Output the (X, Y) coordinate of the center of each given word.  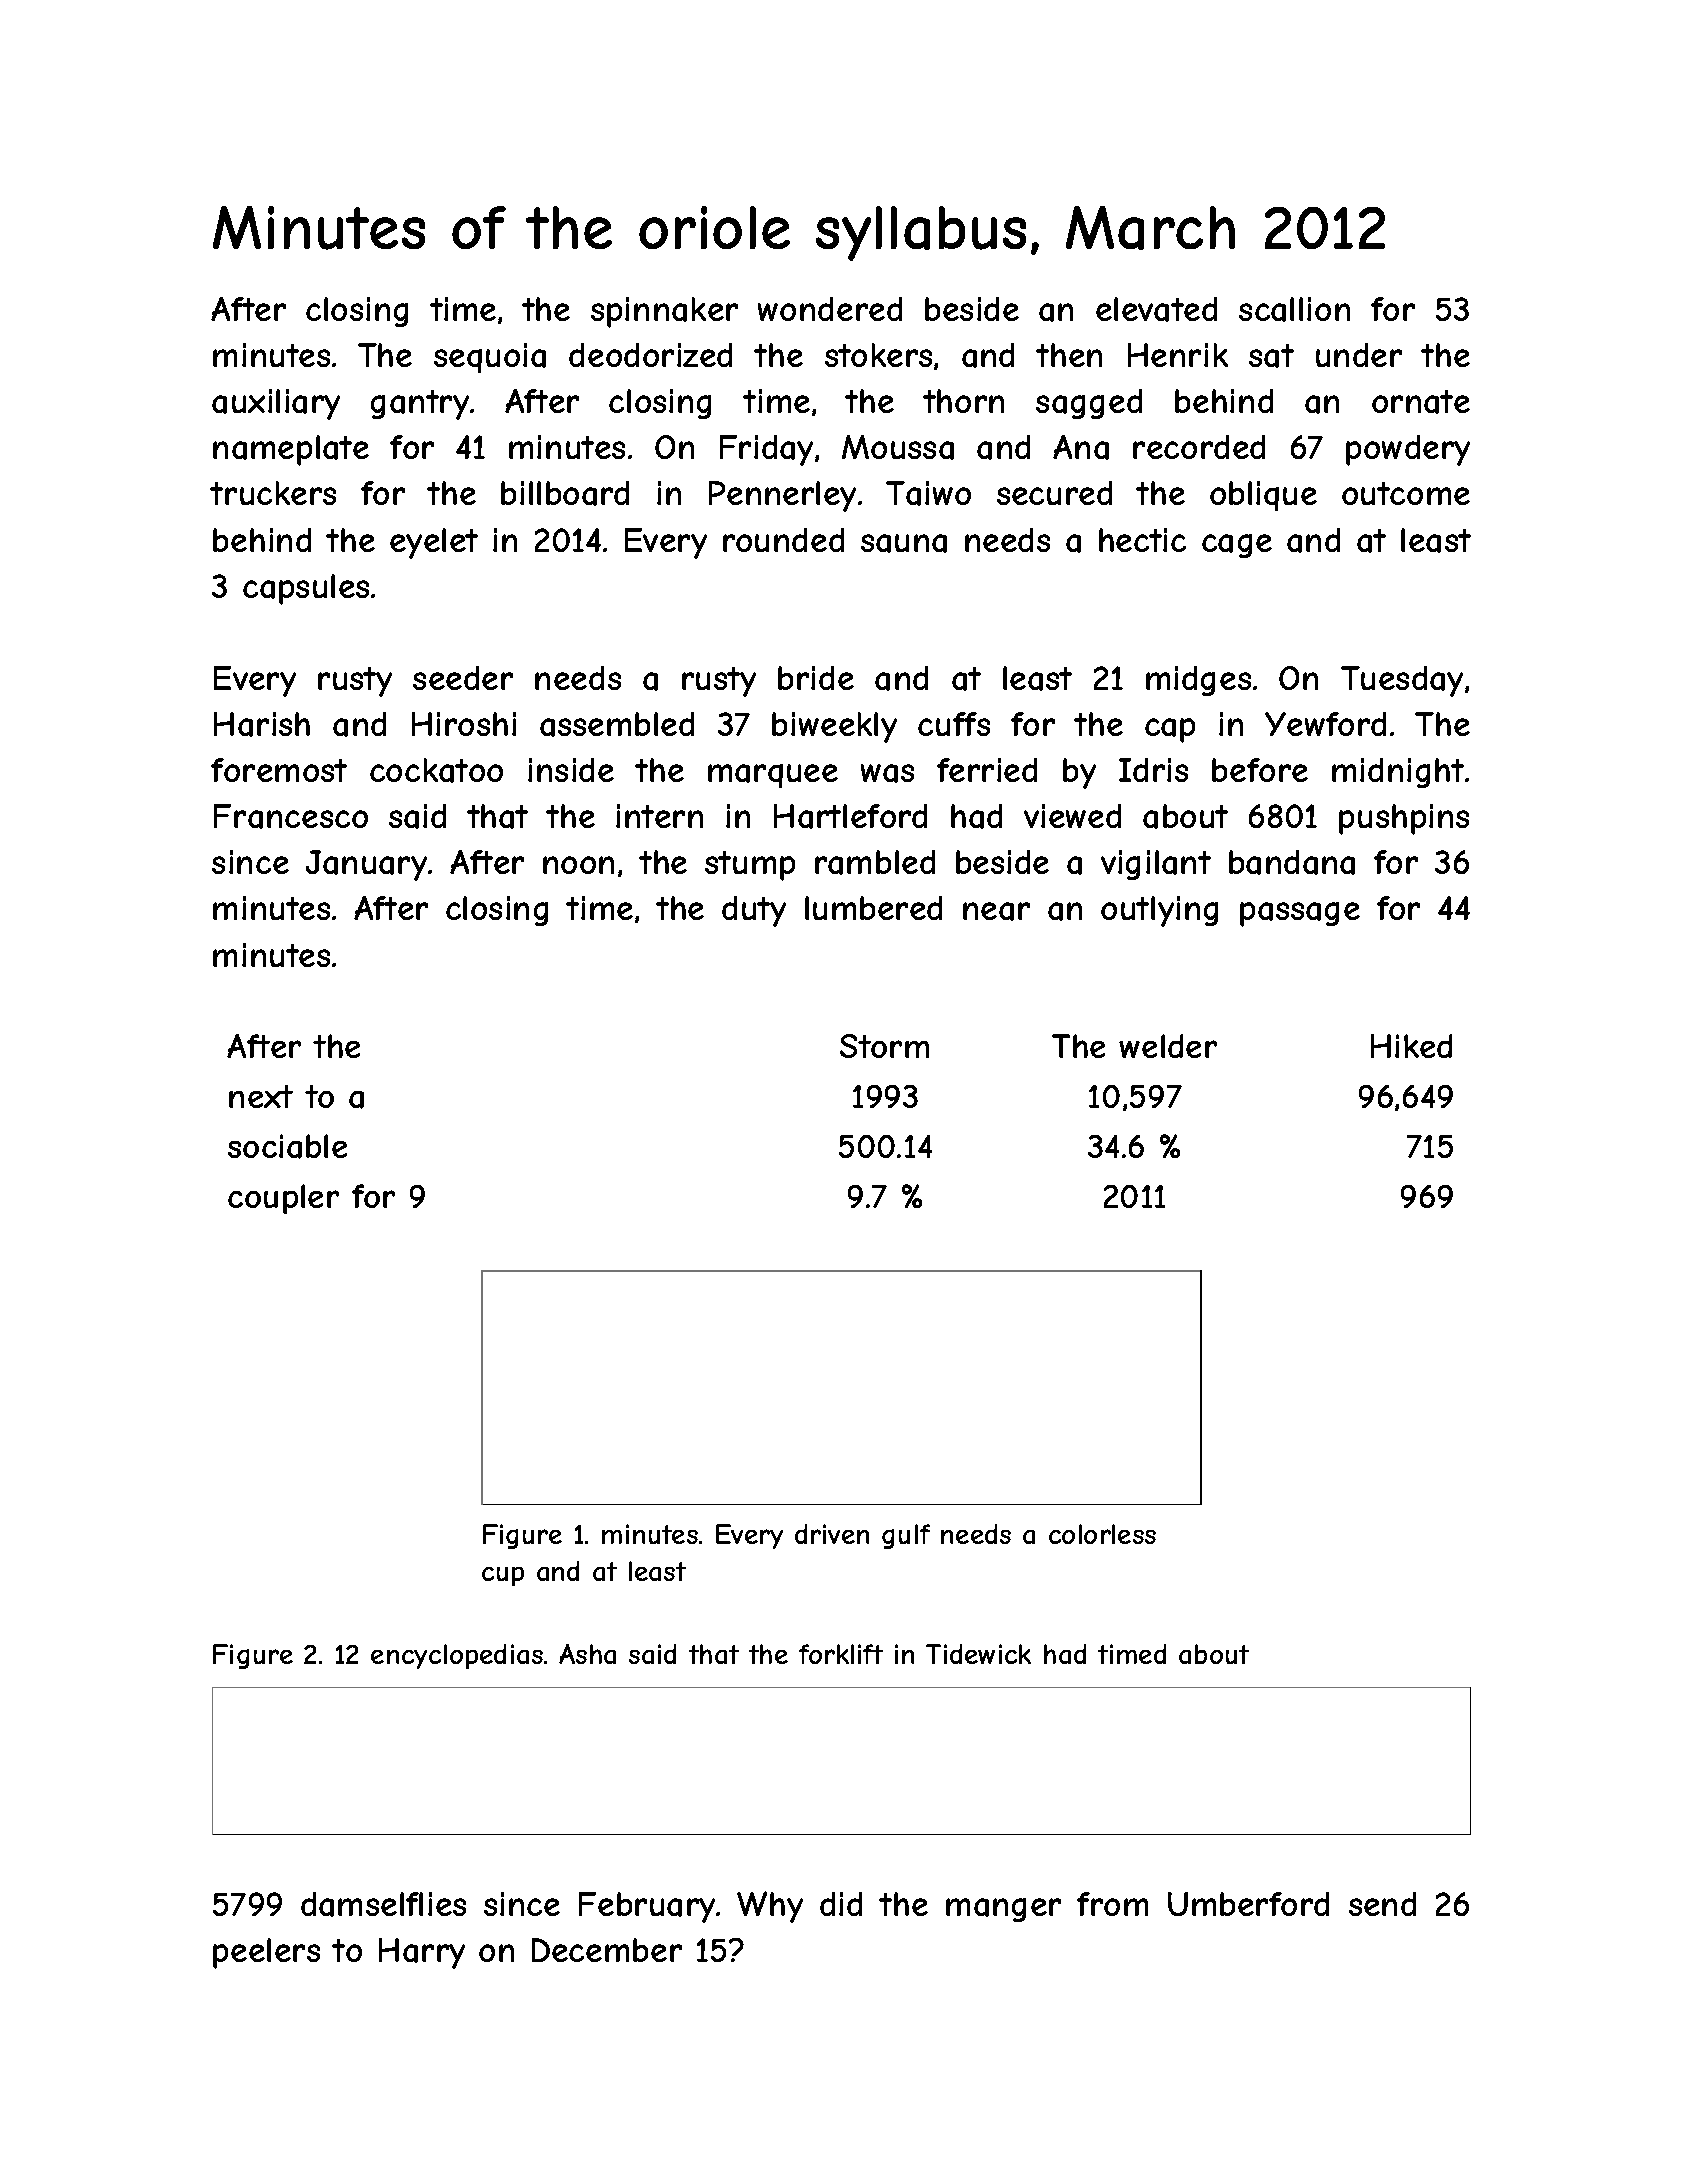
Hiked (1411, 1046)
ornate (1421, 402)
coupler (283, 1199)
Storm (884, 1046)
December (607, 1950)
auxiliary (276, 404)
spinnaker (664, 312)
